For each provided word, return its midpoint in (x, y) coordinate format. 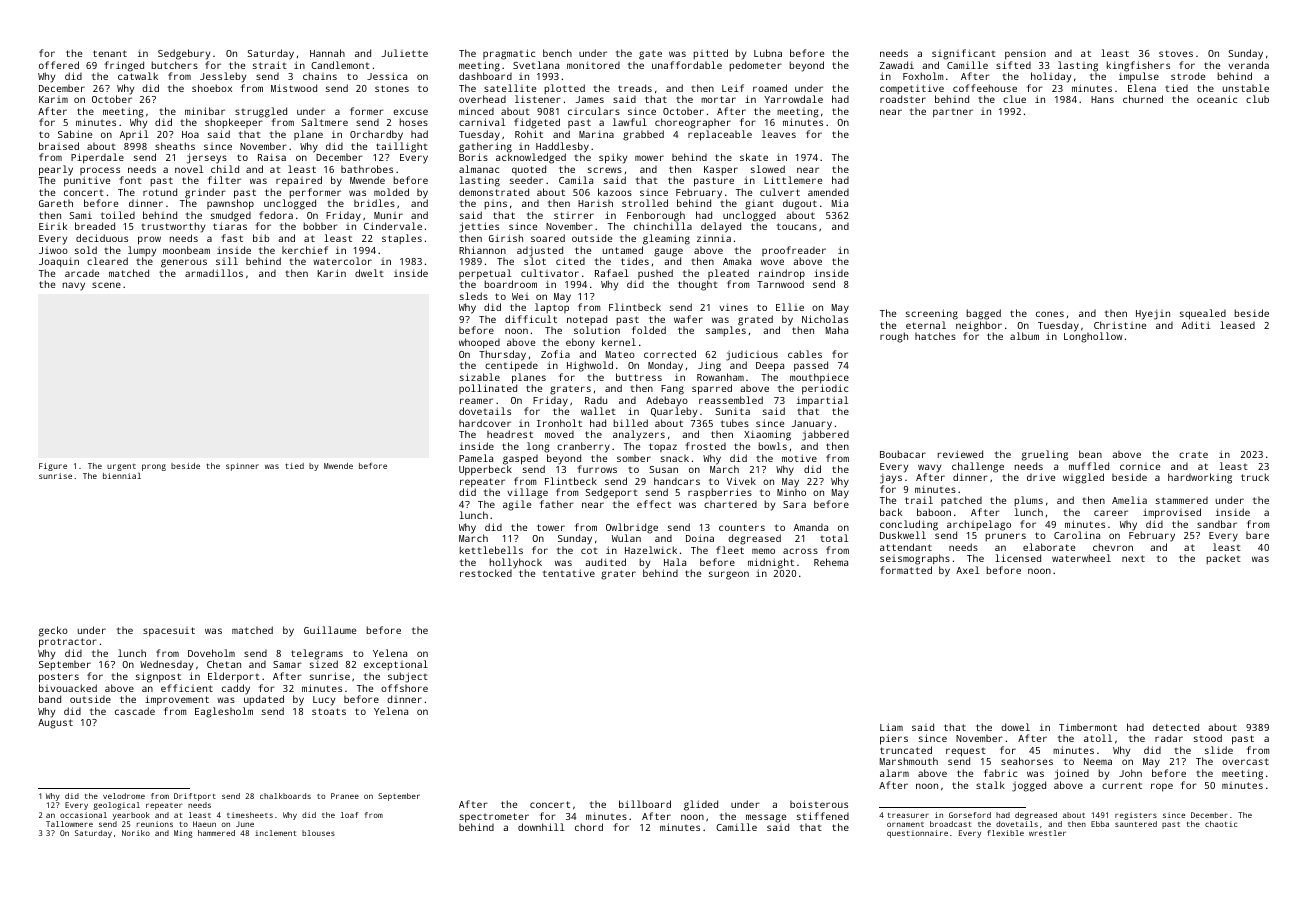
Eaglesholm (224, 712)
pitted (710, 54)
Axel (967, 570)
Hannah (327, 53)
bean (1090, 454)
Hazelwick (651, 550)
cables (805, 354)
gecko (53, 631)
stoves (1176, 53)
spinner (242, 467)
